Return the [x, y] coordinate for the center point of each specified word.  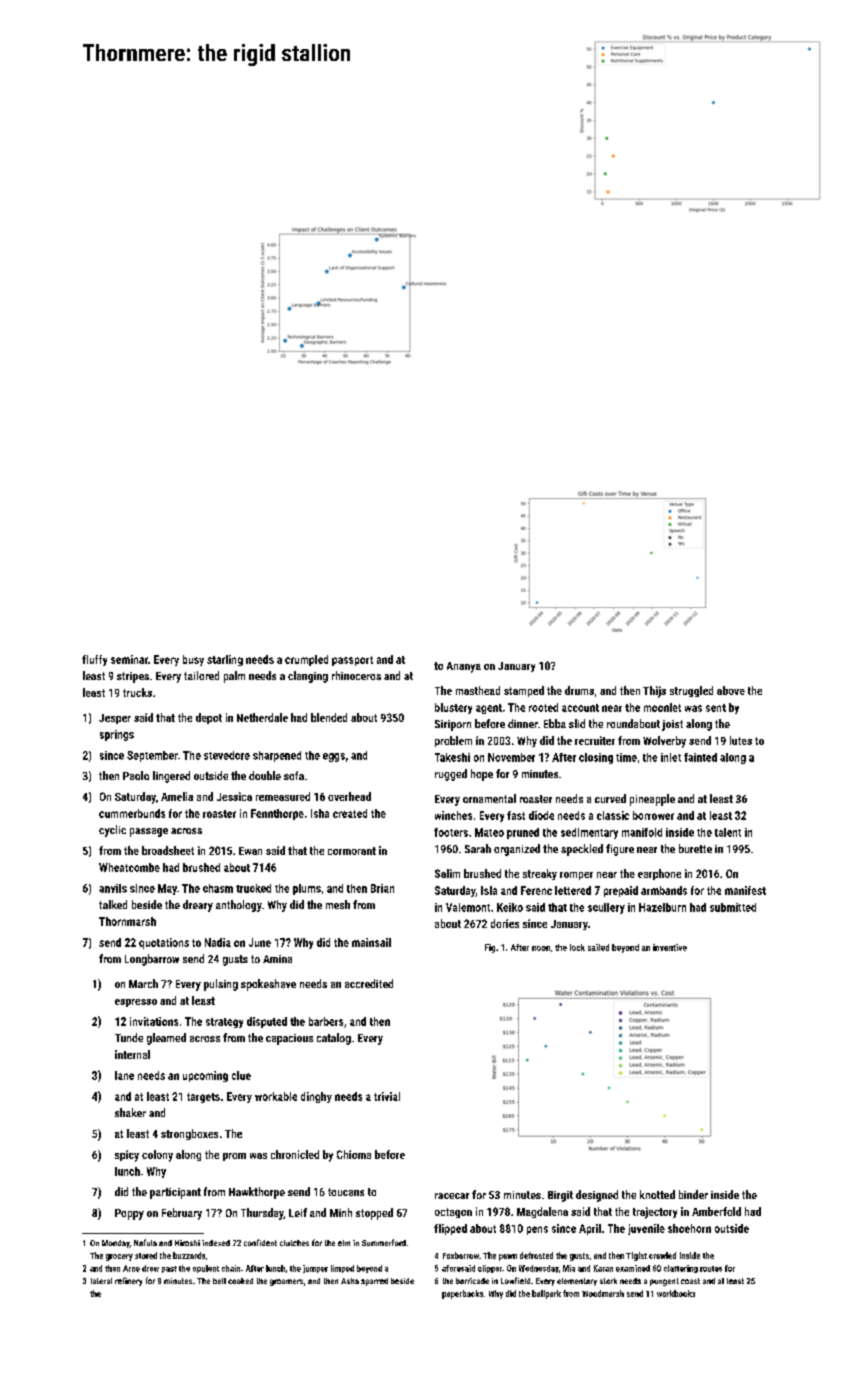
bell [219, 1281]
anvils [113, 888]
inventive [670, 947]
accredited [369, 983]
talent [728, 832]
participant [175, 1193]
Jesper [115, 719]
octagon [453, 1213]
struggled [691, 691]
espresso [136, 1003]
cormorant [352, 851]
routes [711, 1269]
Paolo [136, 775]
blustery [453, 708]
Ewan [250, 851]
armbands [664, 890]
